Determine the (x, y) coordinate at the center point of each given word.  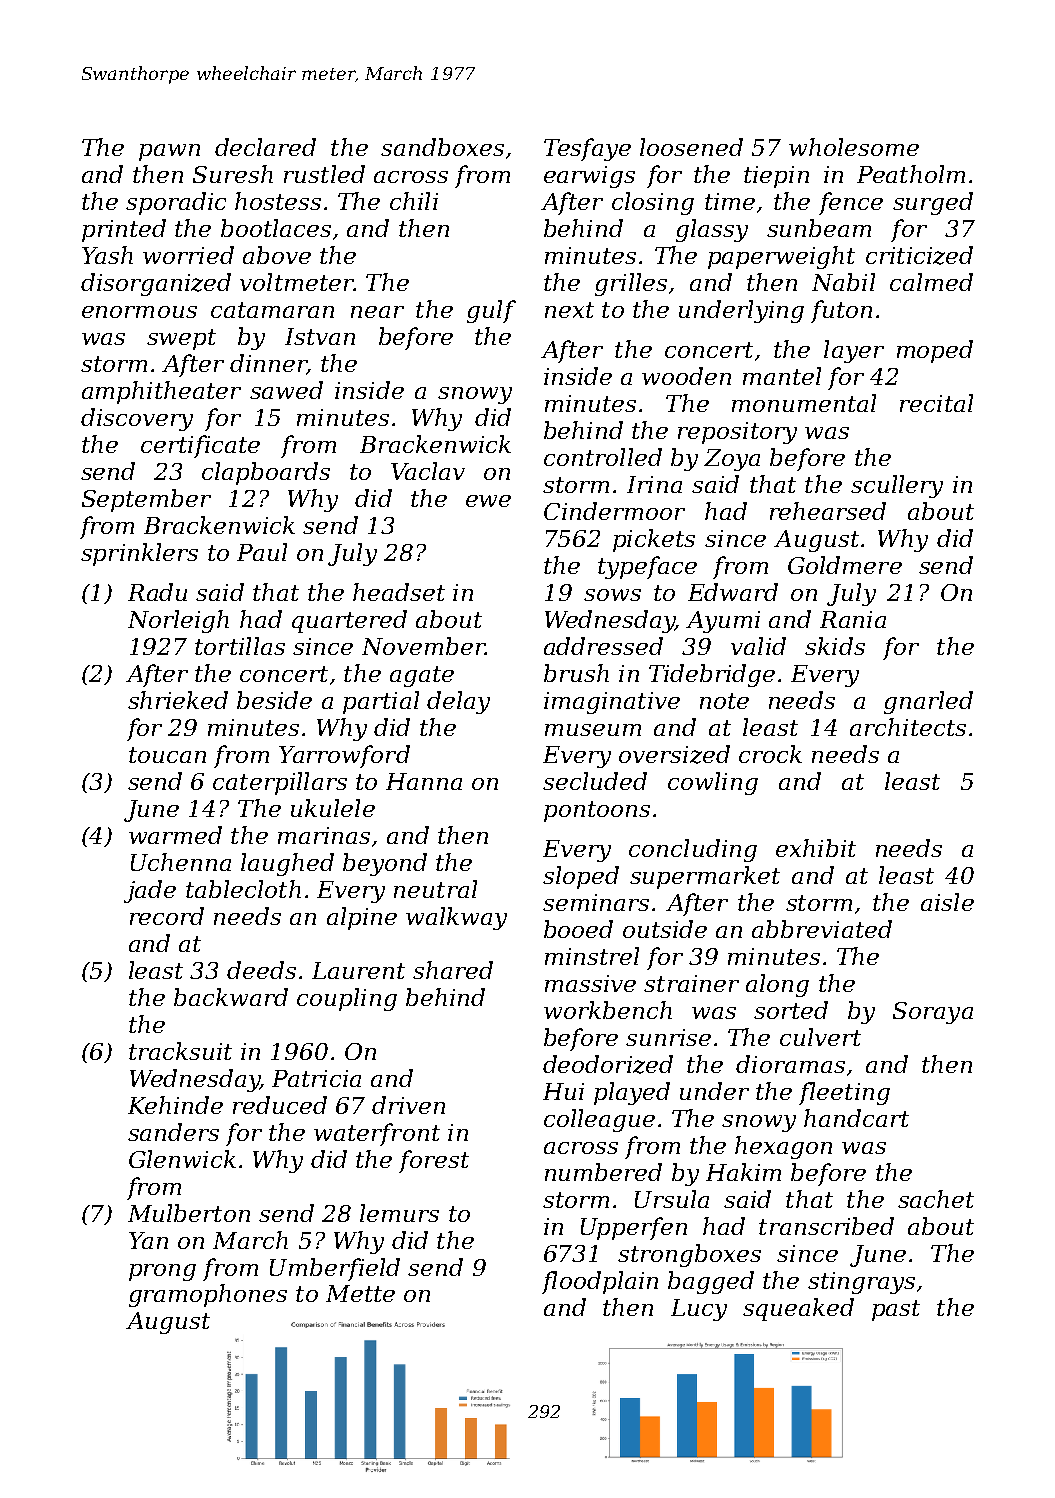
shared (453, 970)
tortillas (240, 646)
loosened (691, 147)
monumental (804, 403)
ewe (488, 501)
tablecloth (243, 889)
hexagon (783, 1147)
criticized (919, 255)
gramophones (208, 1295)
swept (181, 339)
